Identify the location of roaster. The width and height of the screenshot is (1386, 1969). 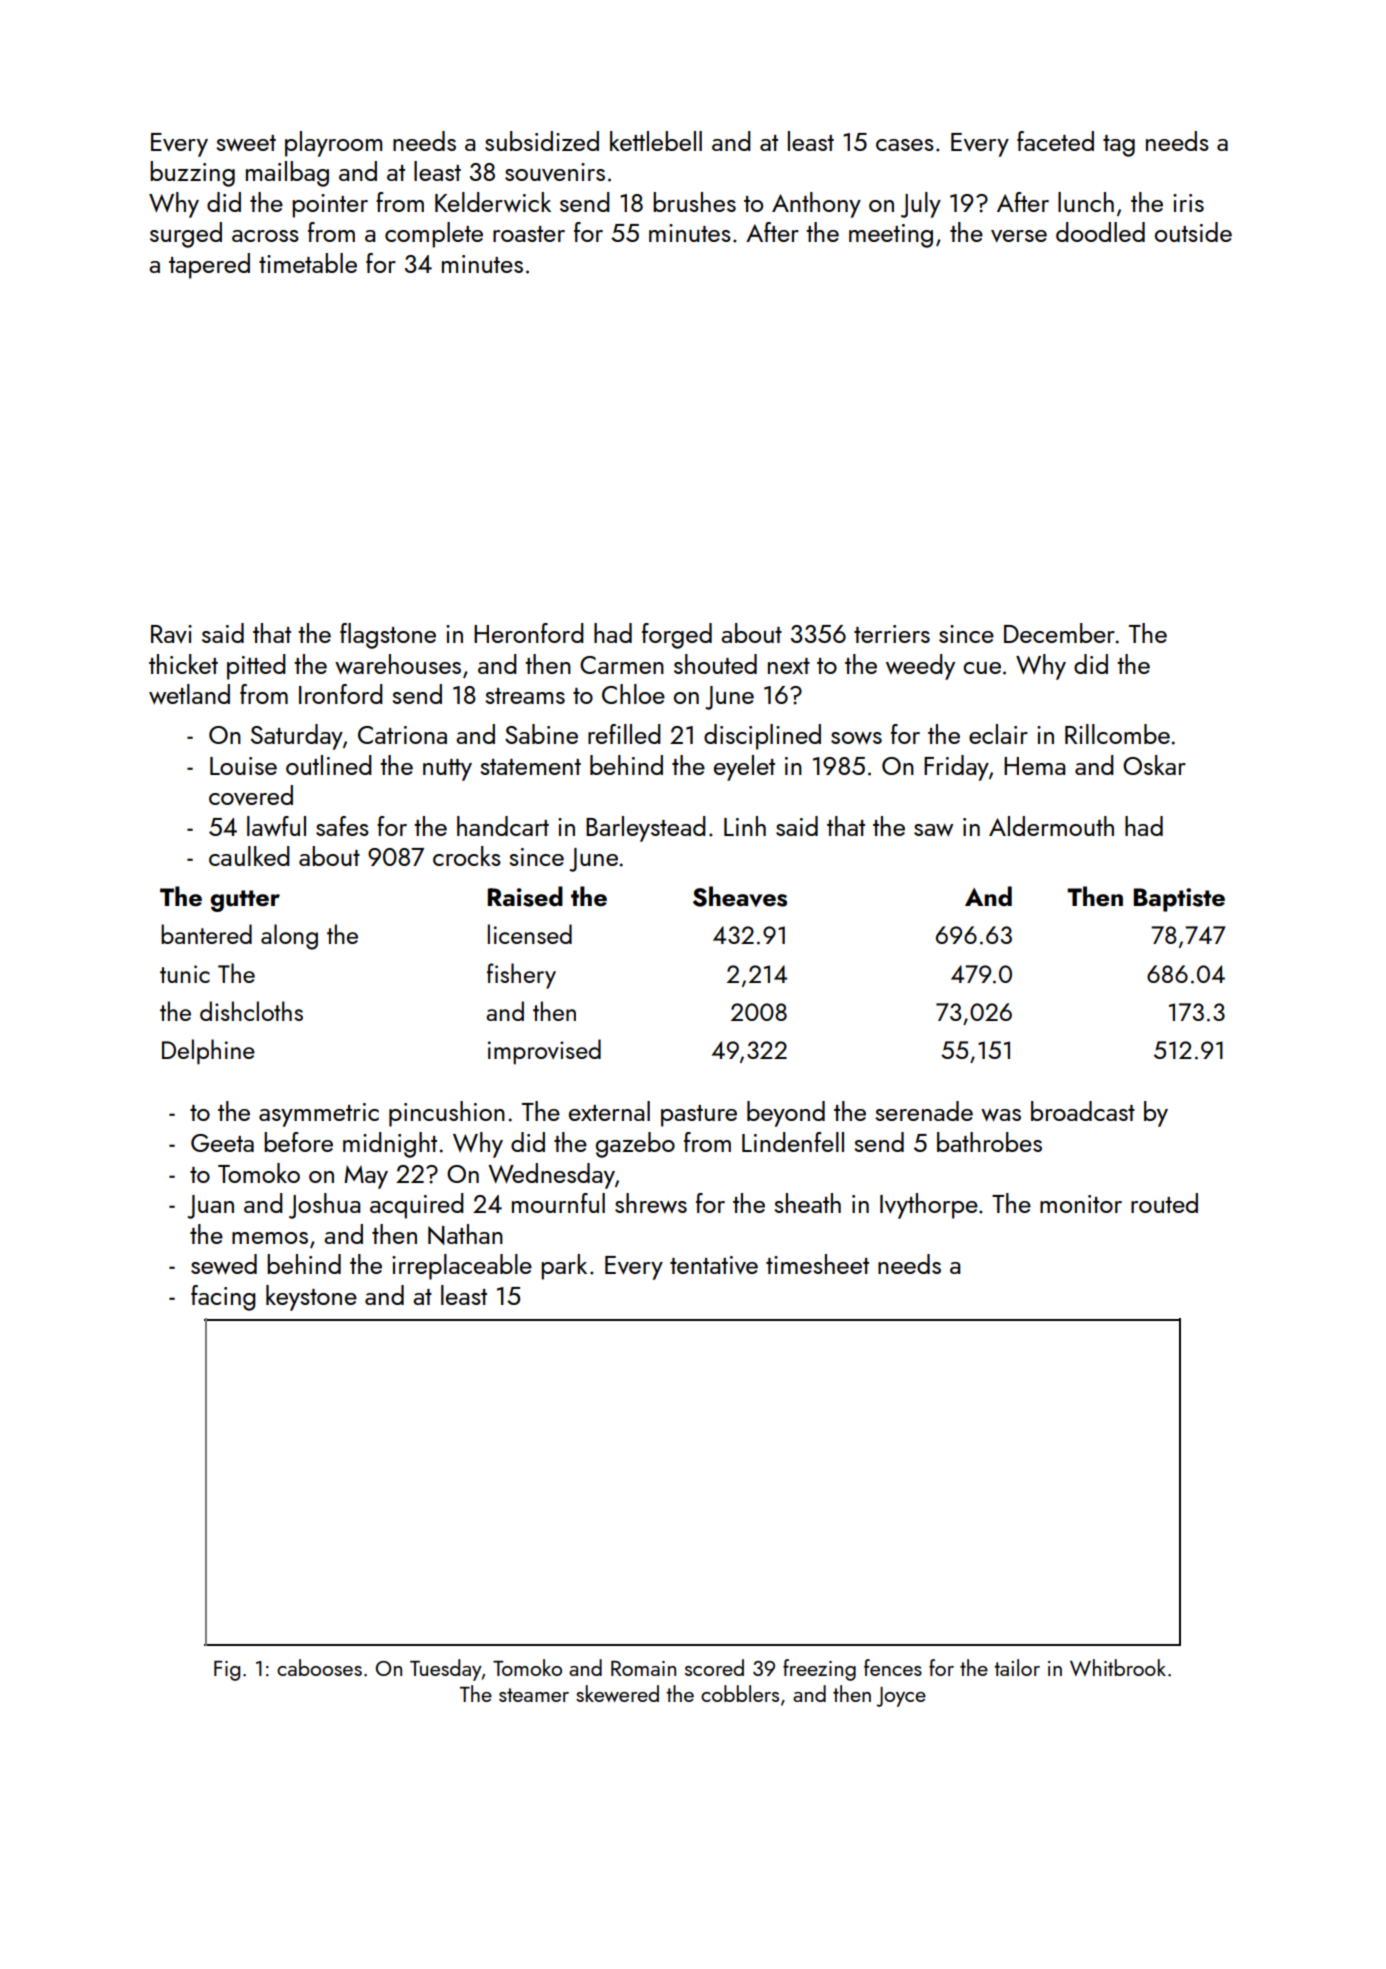
(529, 234).
